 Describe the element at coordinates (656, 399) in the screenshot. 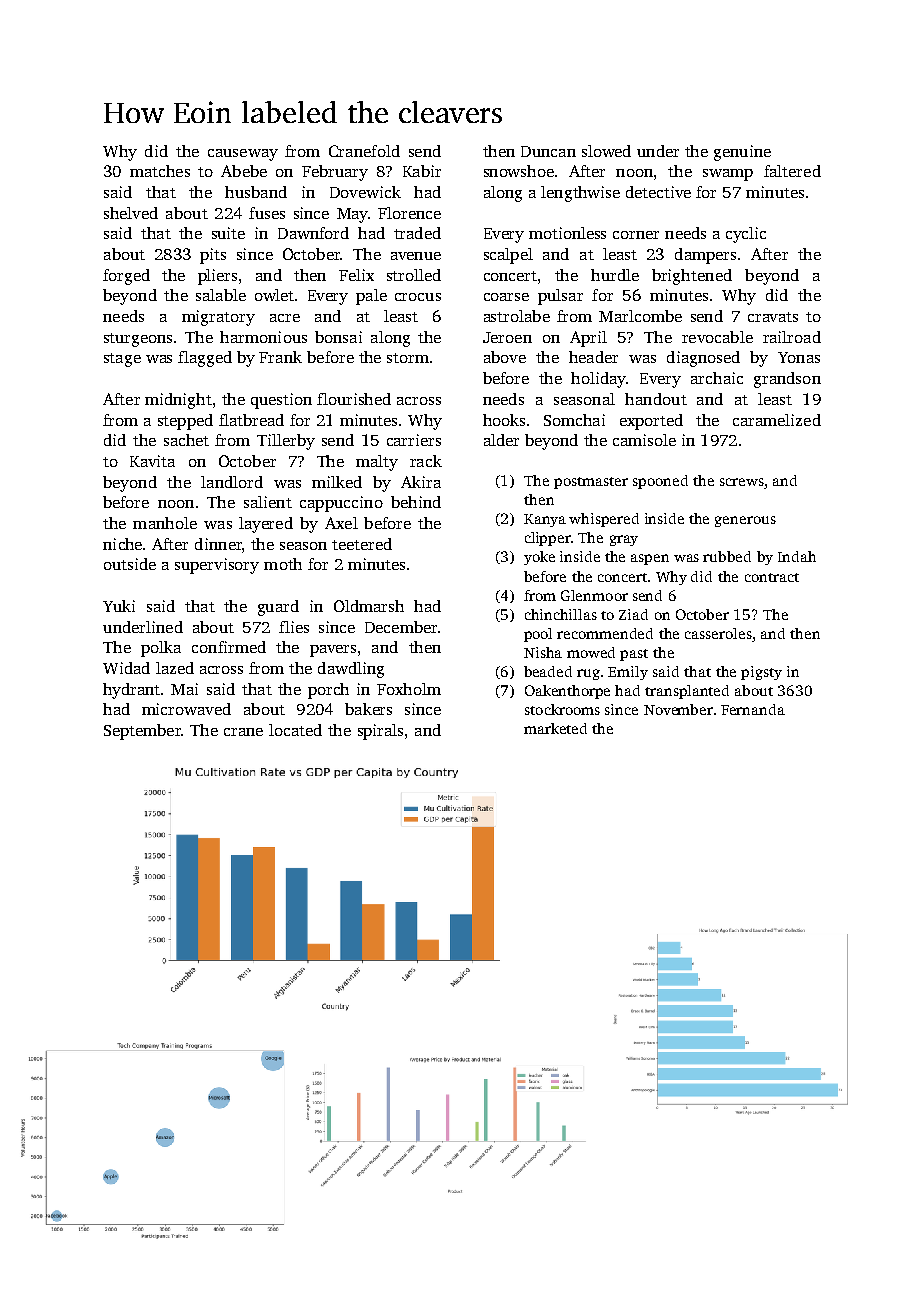

I see `handout` at that location.
